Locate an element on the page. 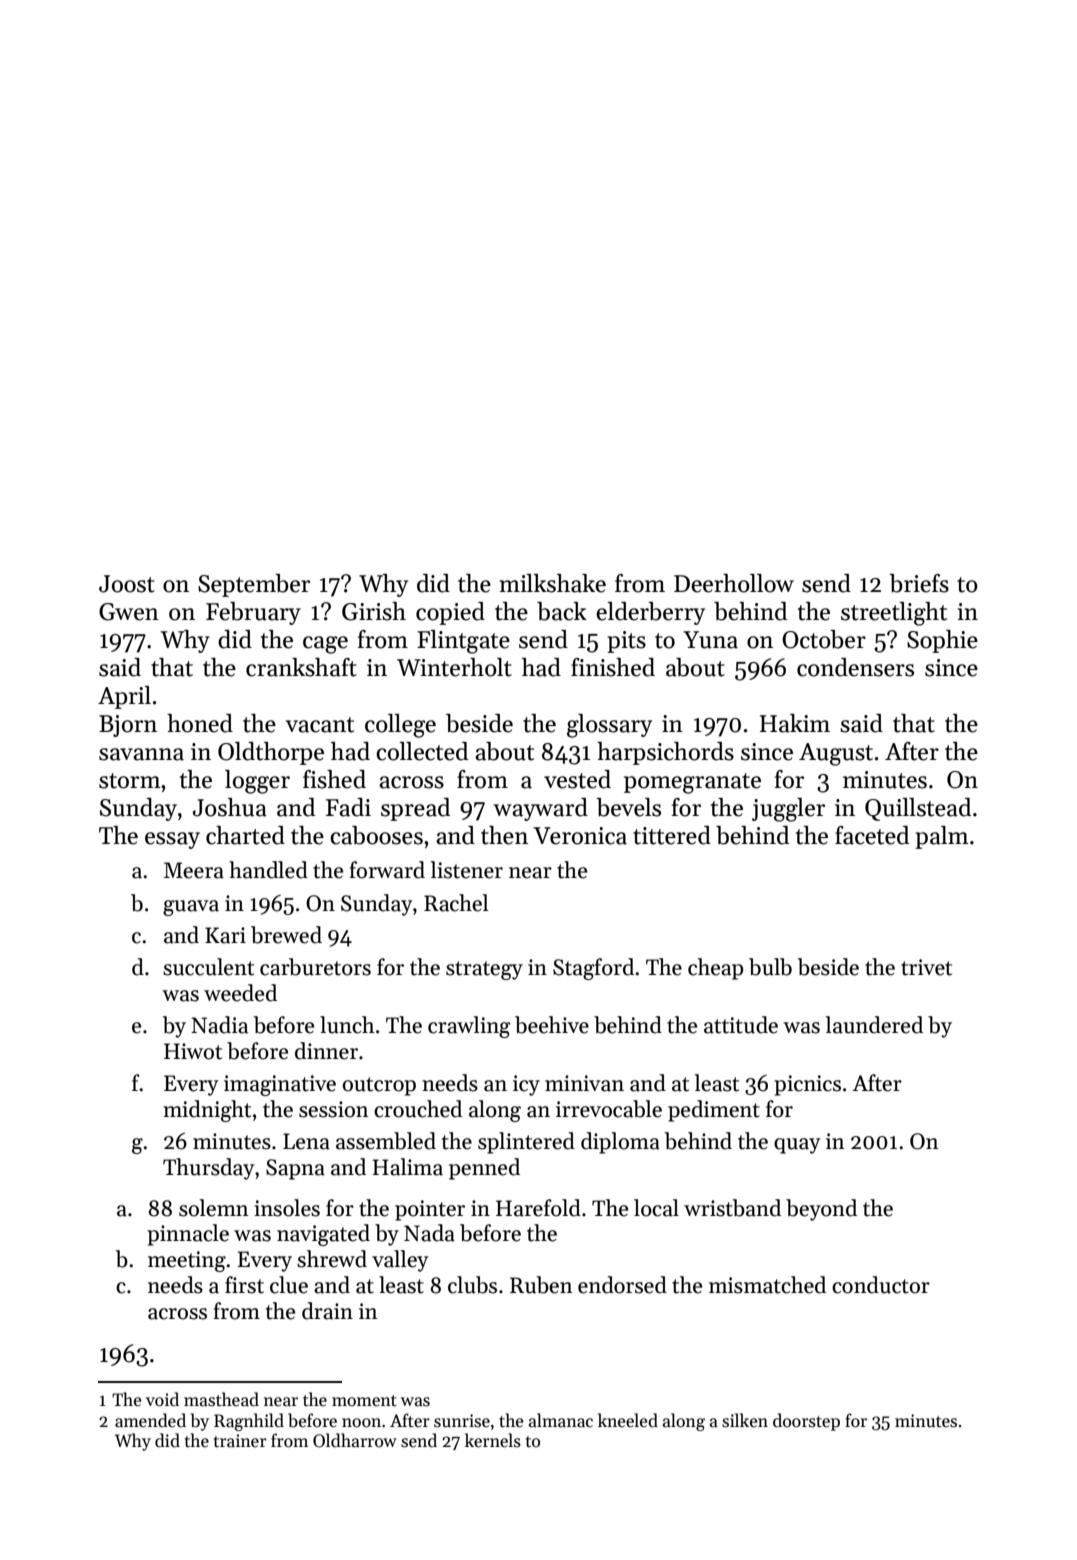  pits is located at coordinates (626, 642).
